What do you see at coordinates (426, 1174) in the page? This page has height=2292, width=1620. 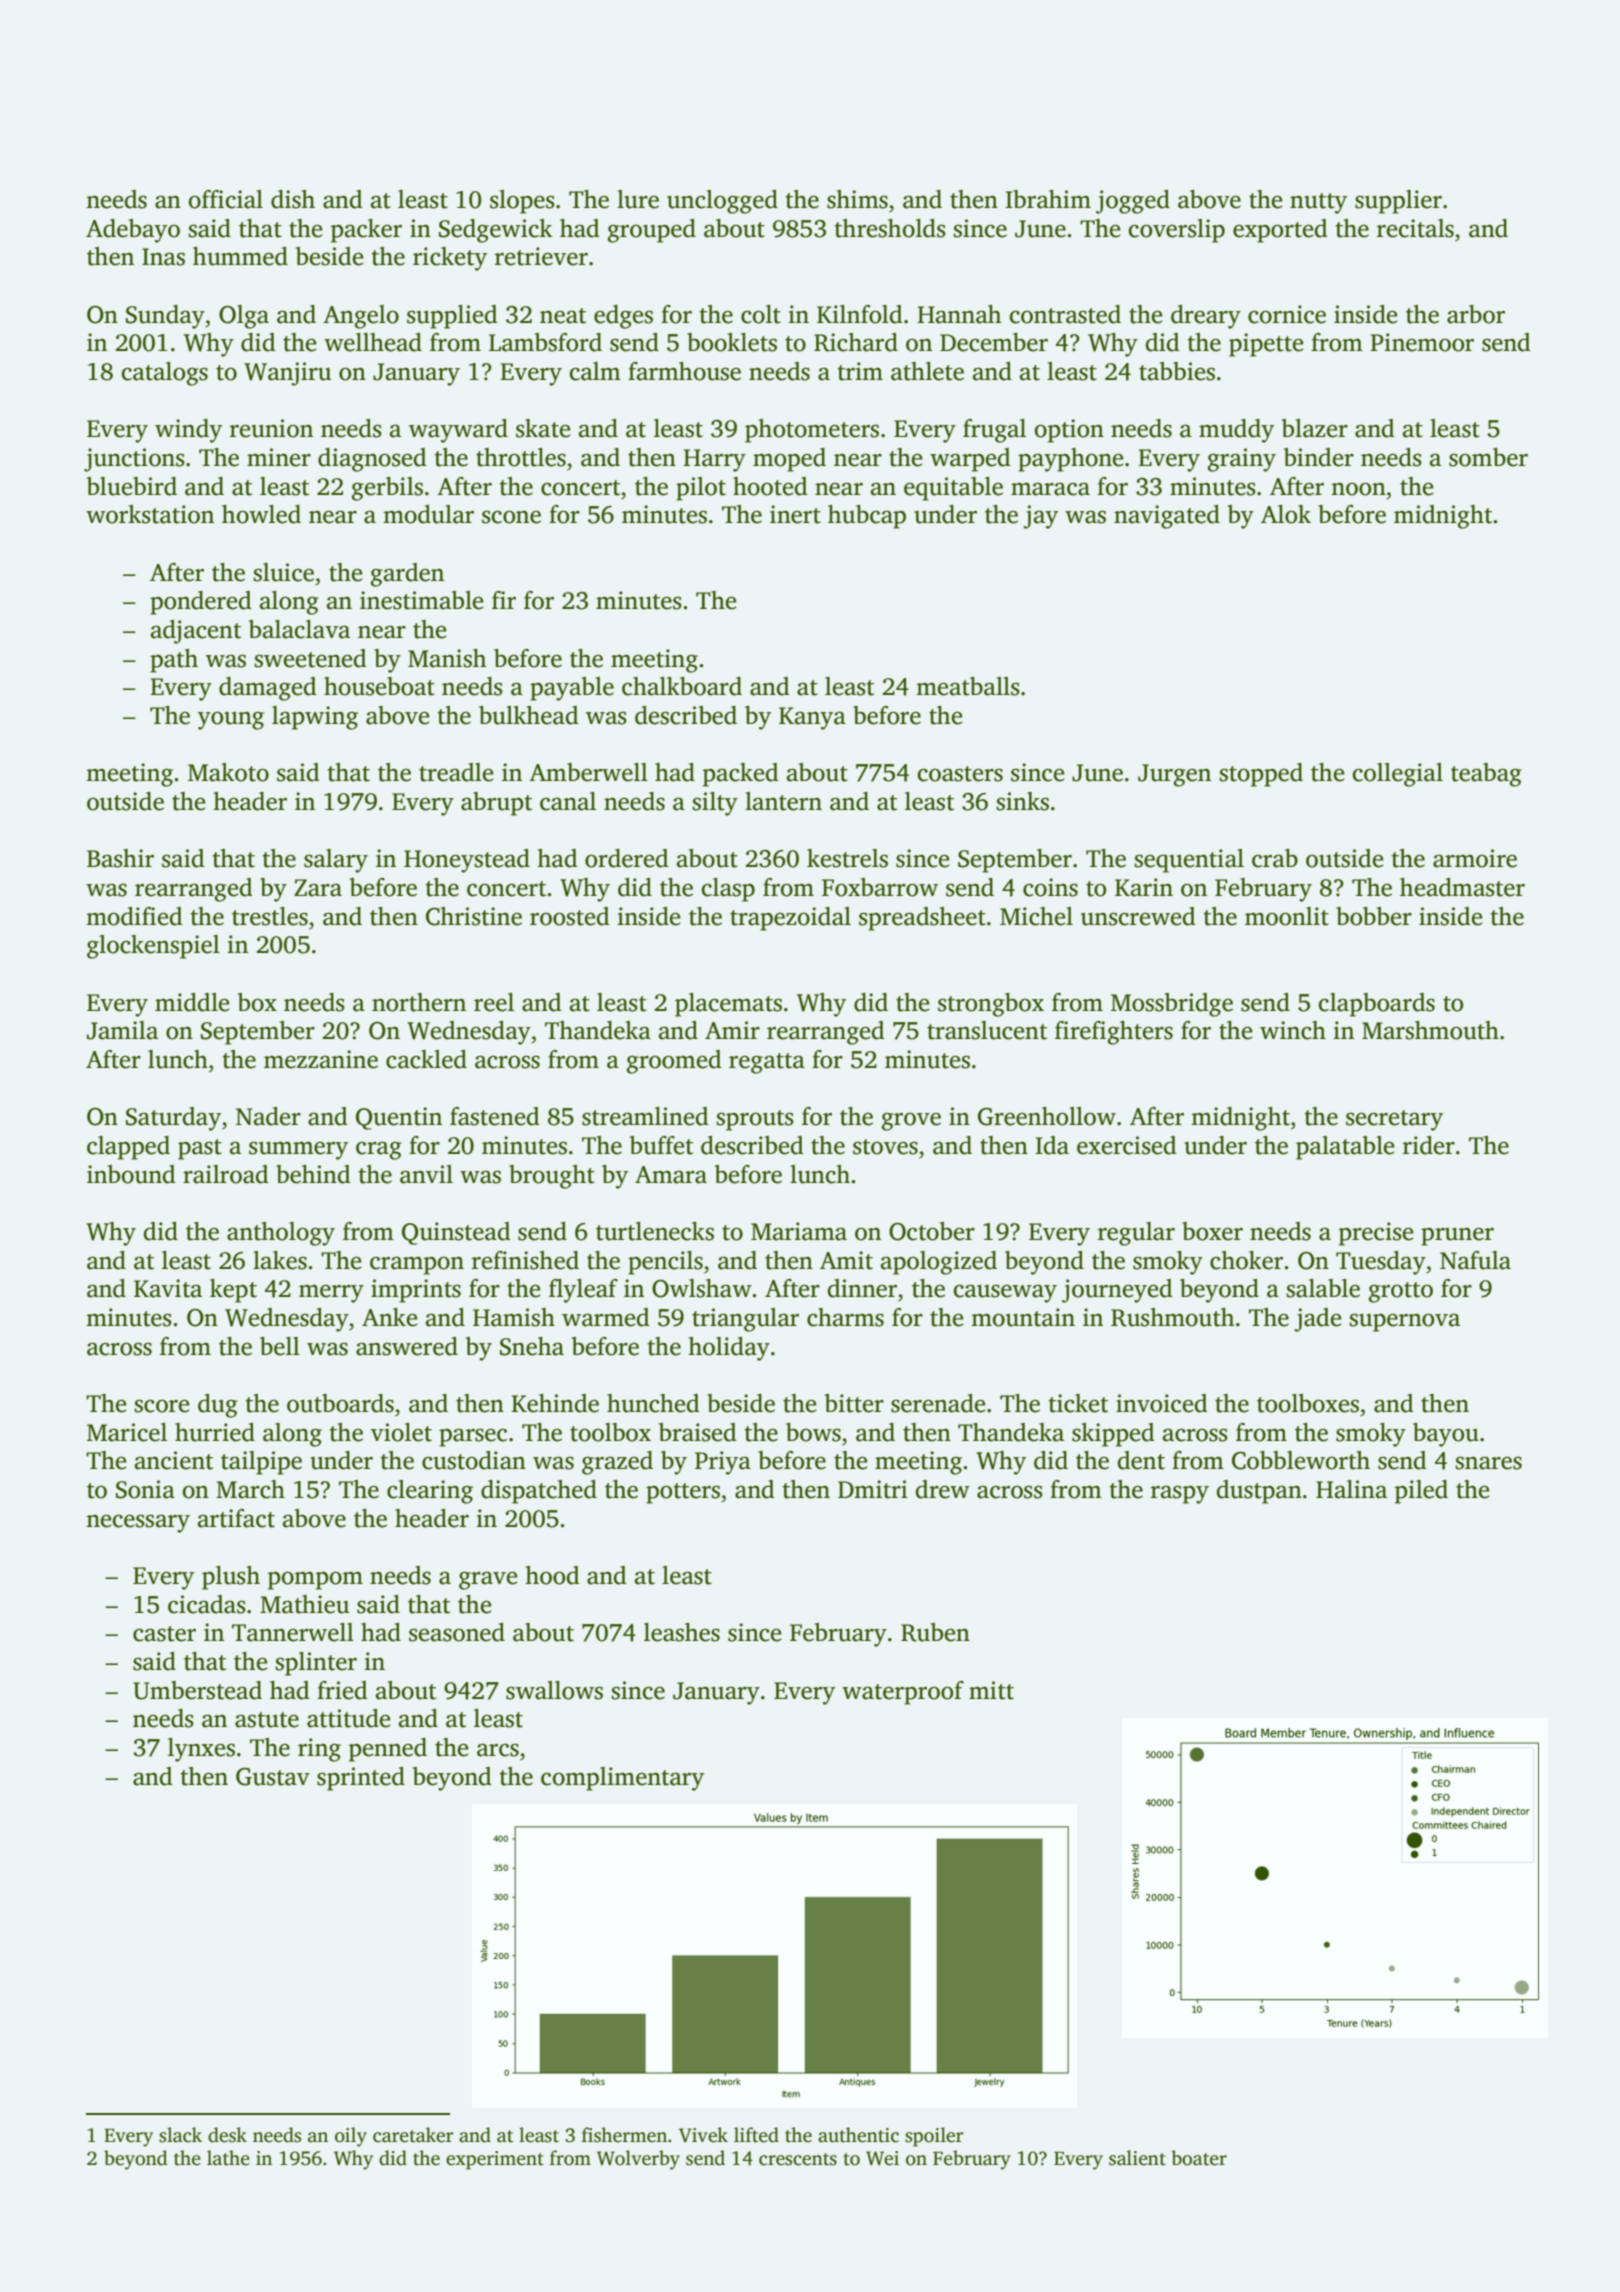 I see `anvil` at bounding box center [426, 1174].
